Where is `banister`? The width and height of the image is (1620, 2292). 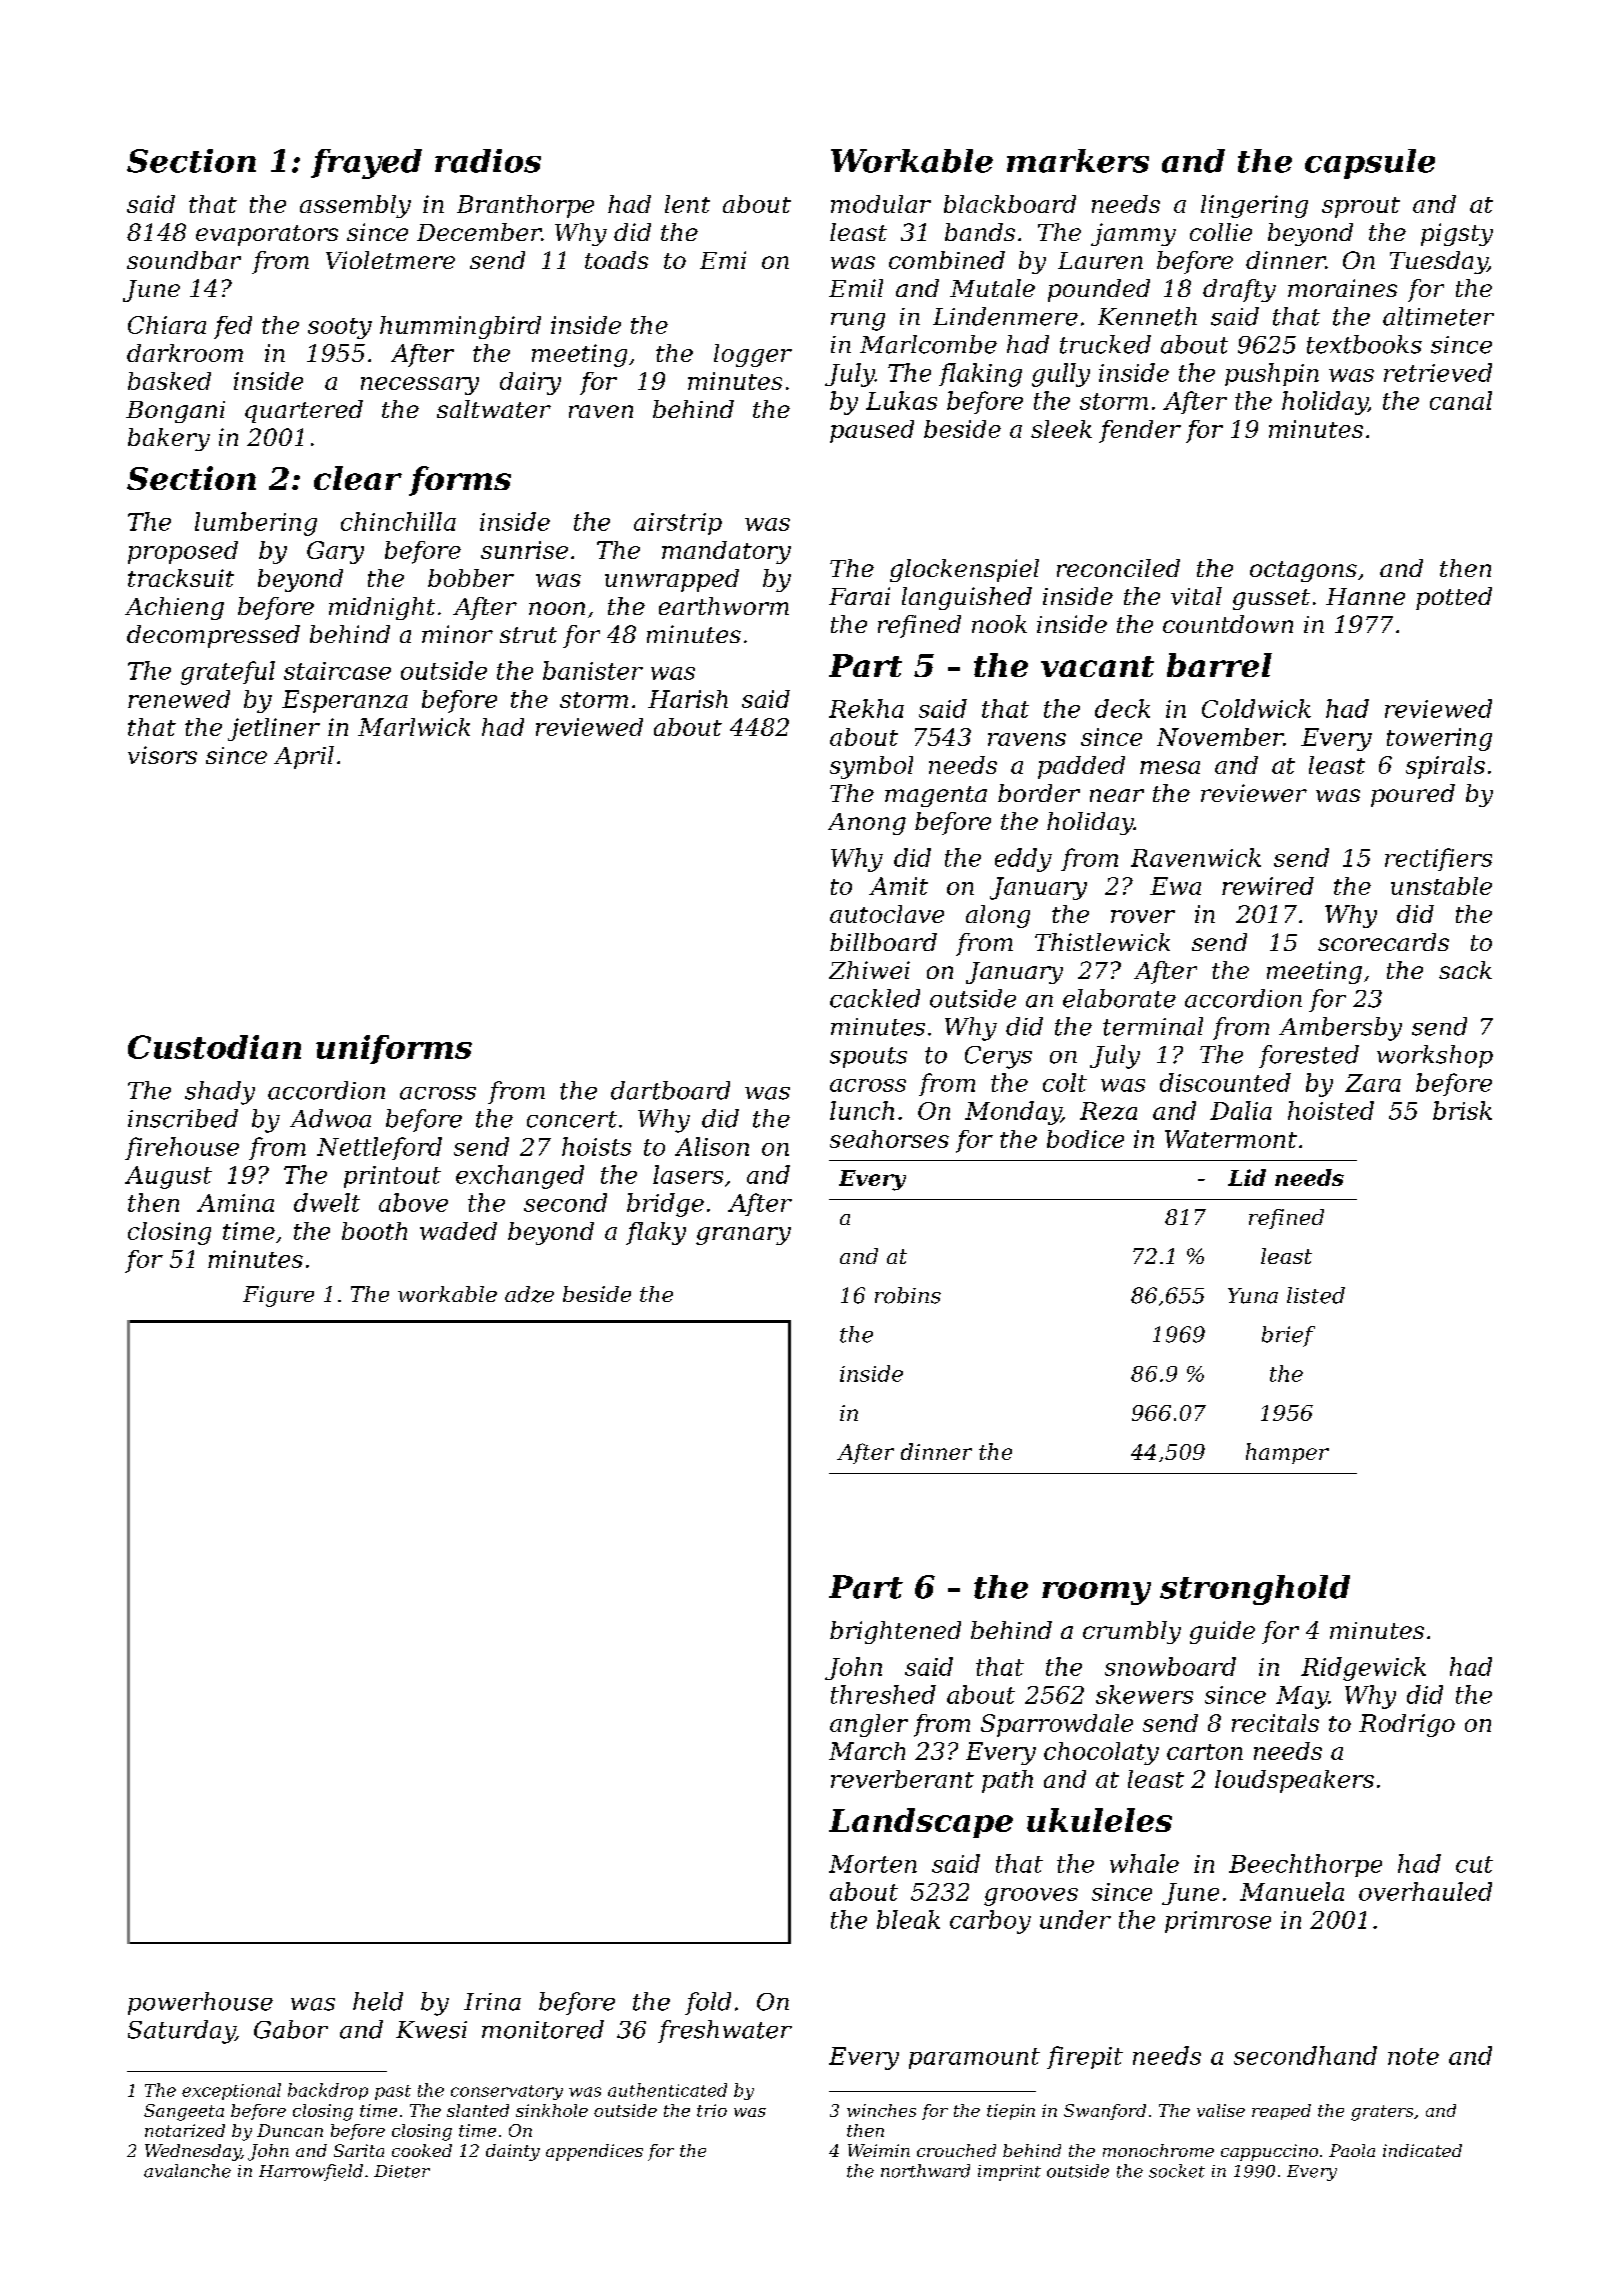 banister is located at coordinates (593, 670).
